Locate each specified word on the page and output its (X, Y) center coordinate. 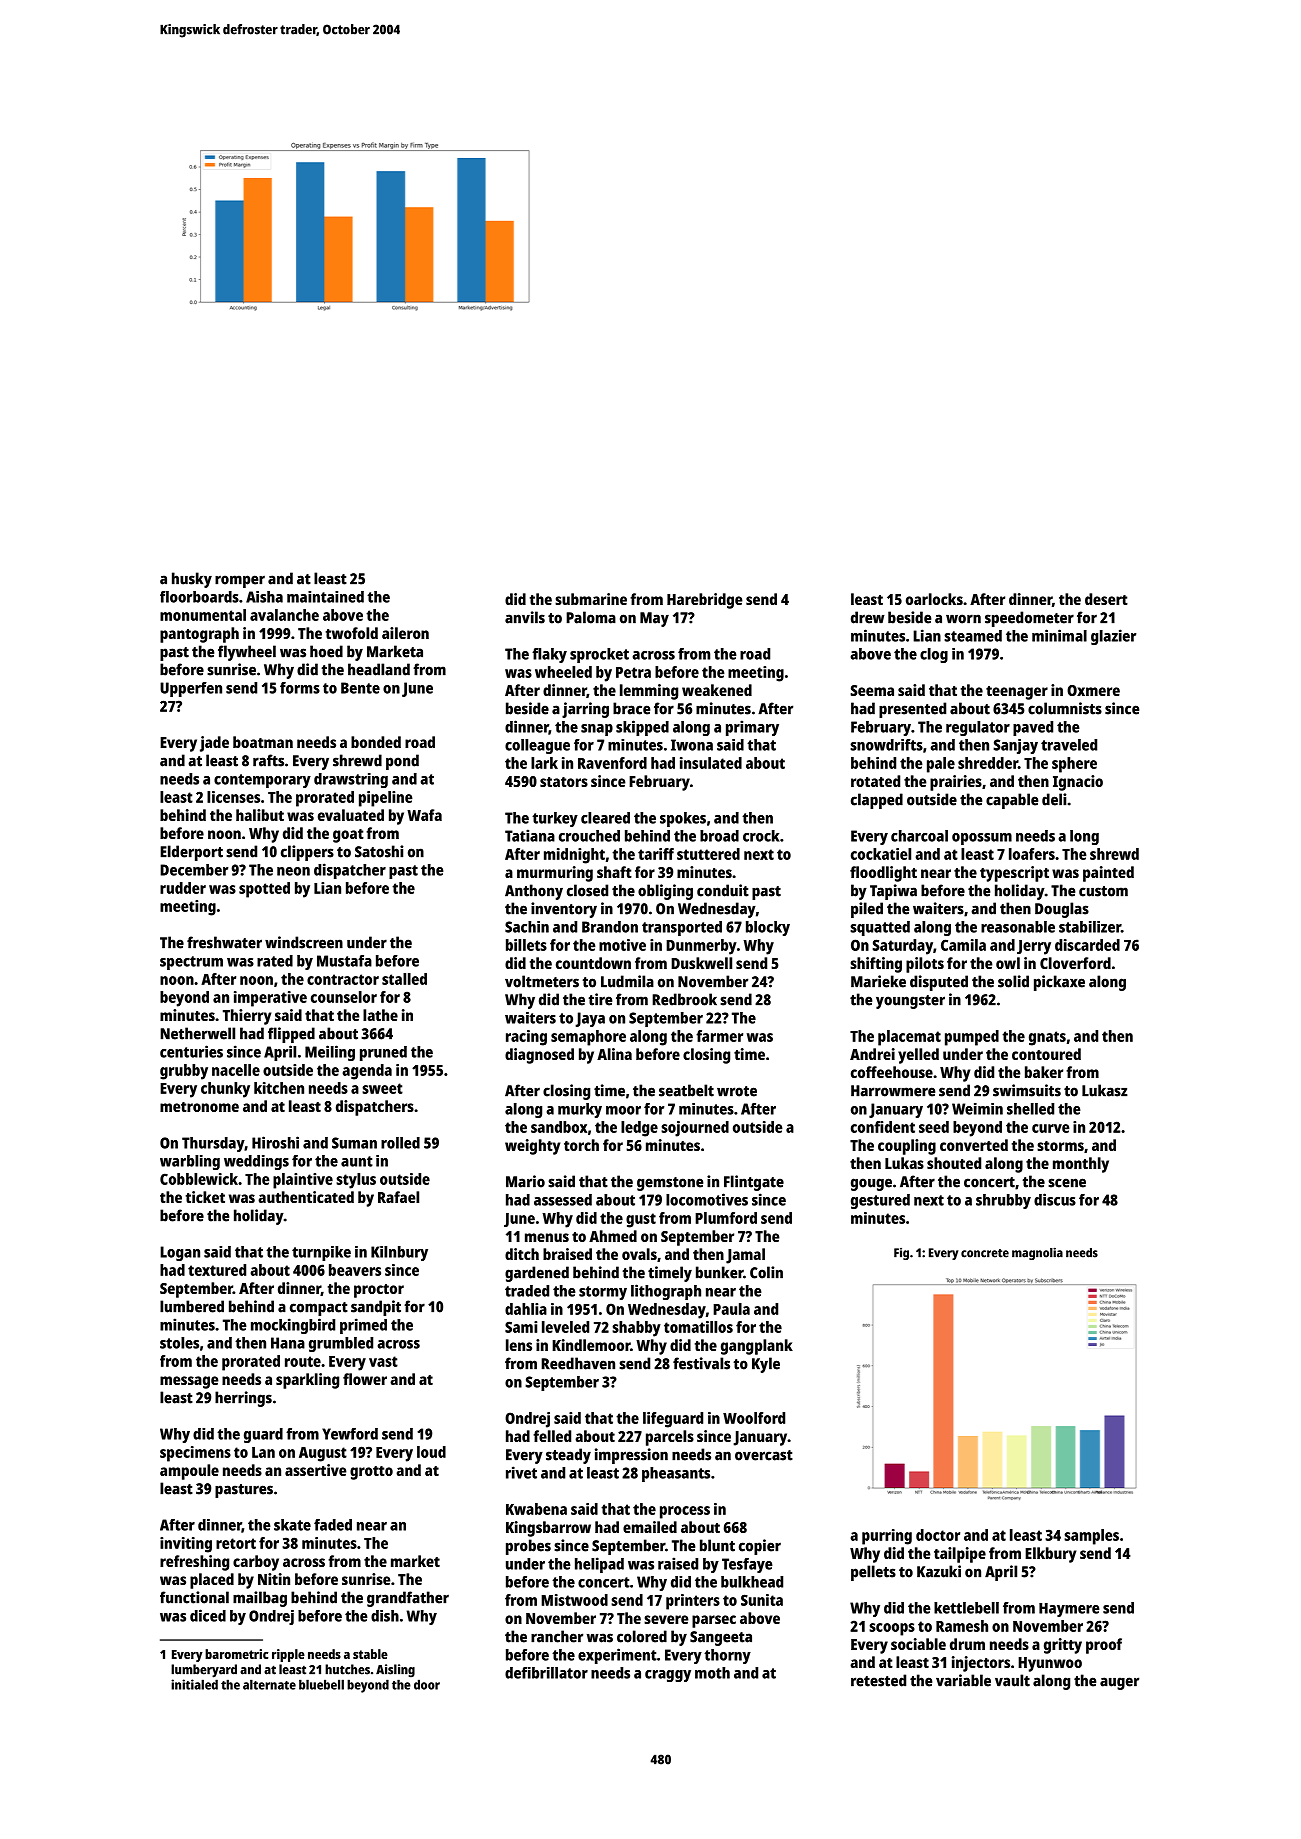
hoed (326, 651)
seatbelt (686, 1090)
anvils (525, 617)
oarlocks (934, 599)
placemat (909, 1038)
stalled (404, 979)
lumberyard (204, 1671)
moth (712, 1673)
